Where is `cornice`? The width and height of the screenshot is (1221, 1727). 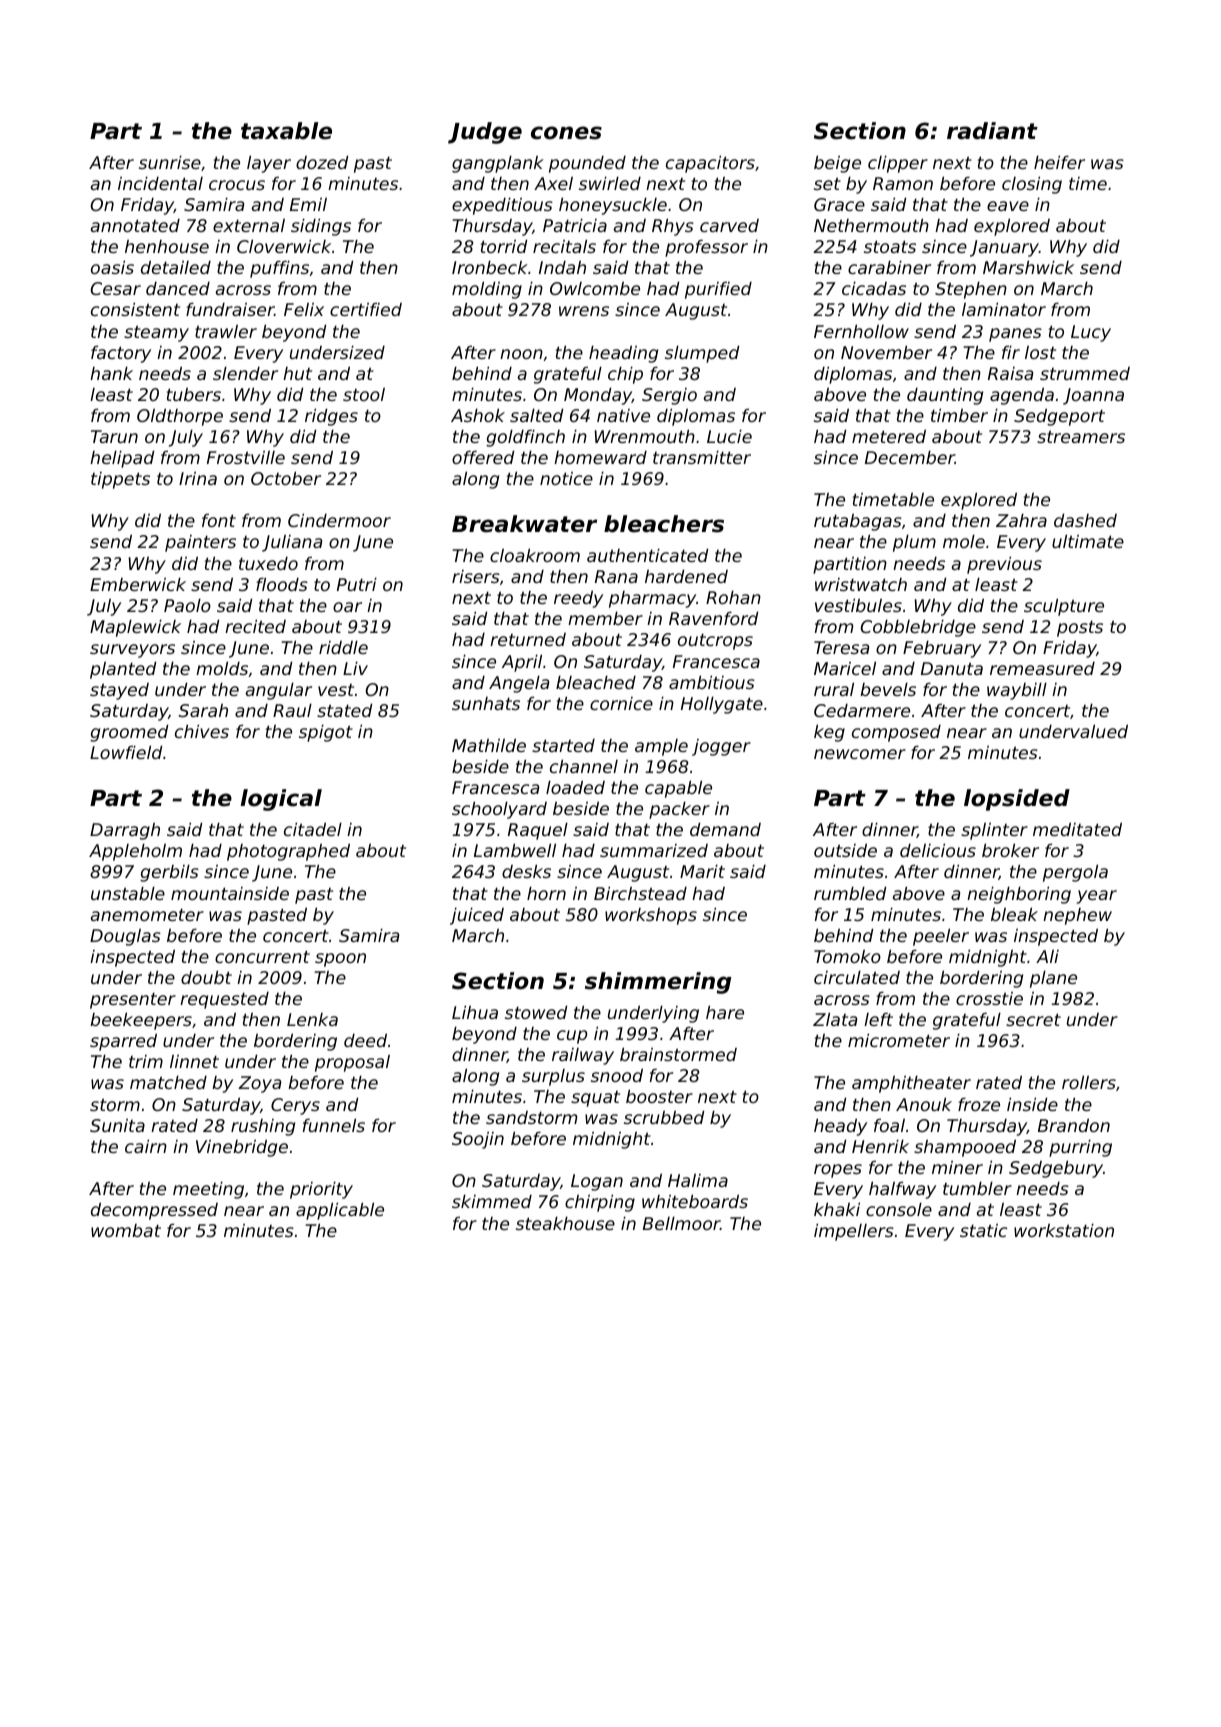
cornice is located at coordinates (621, 703).
